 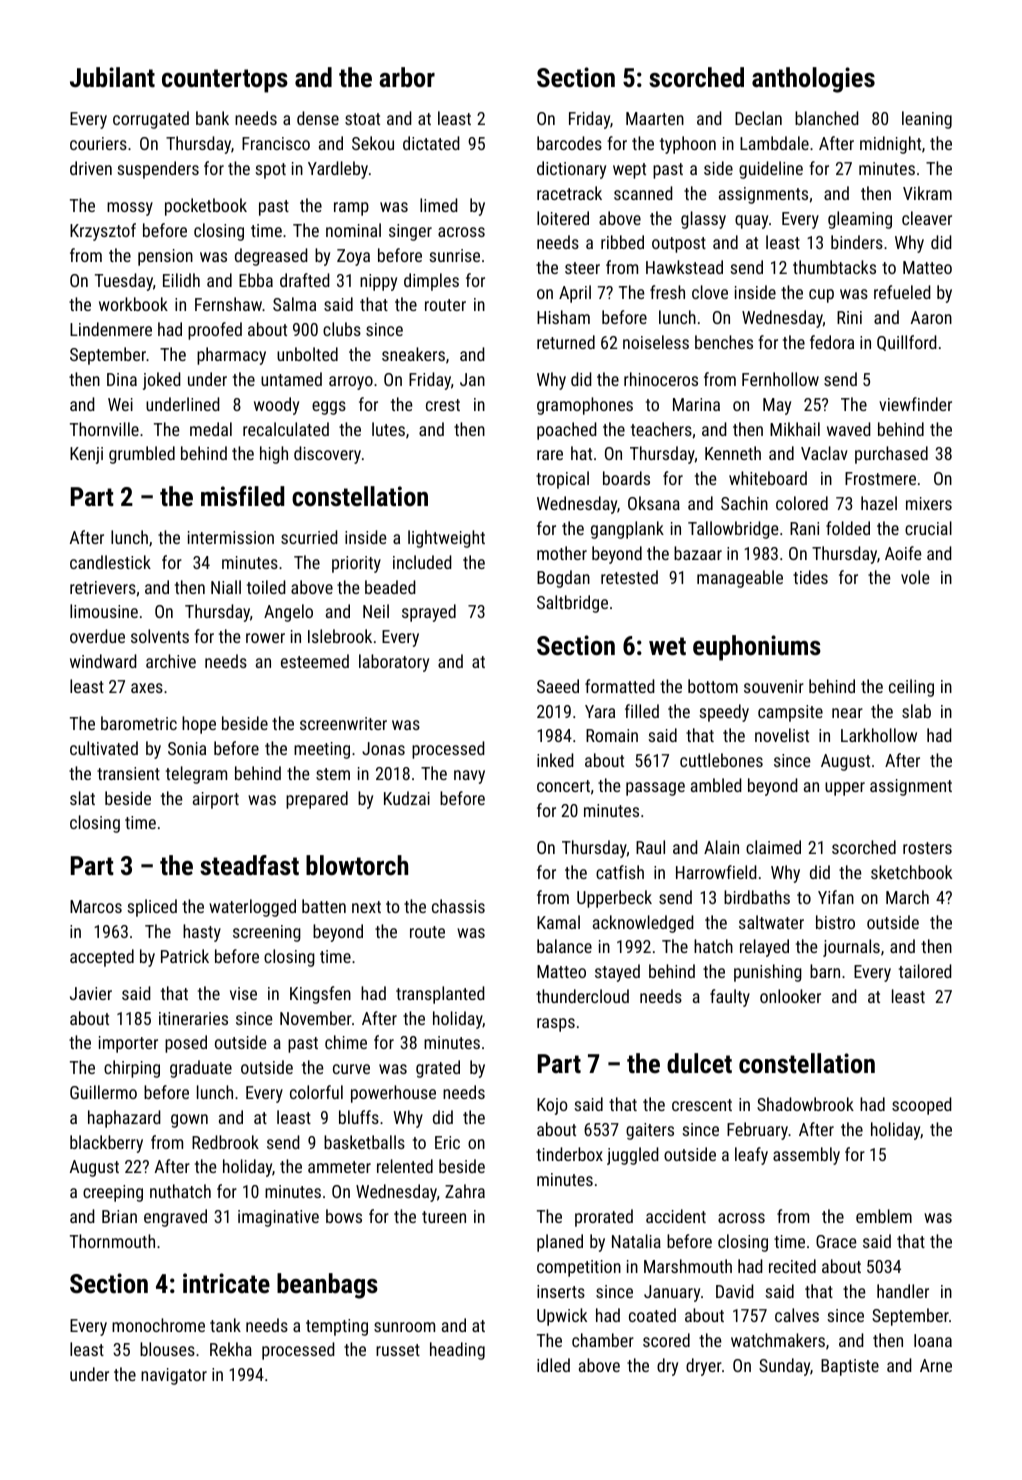 What do you see at coordinates (317, 800) in the page?
I see `prepared` at bounding box center [317, 800].
